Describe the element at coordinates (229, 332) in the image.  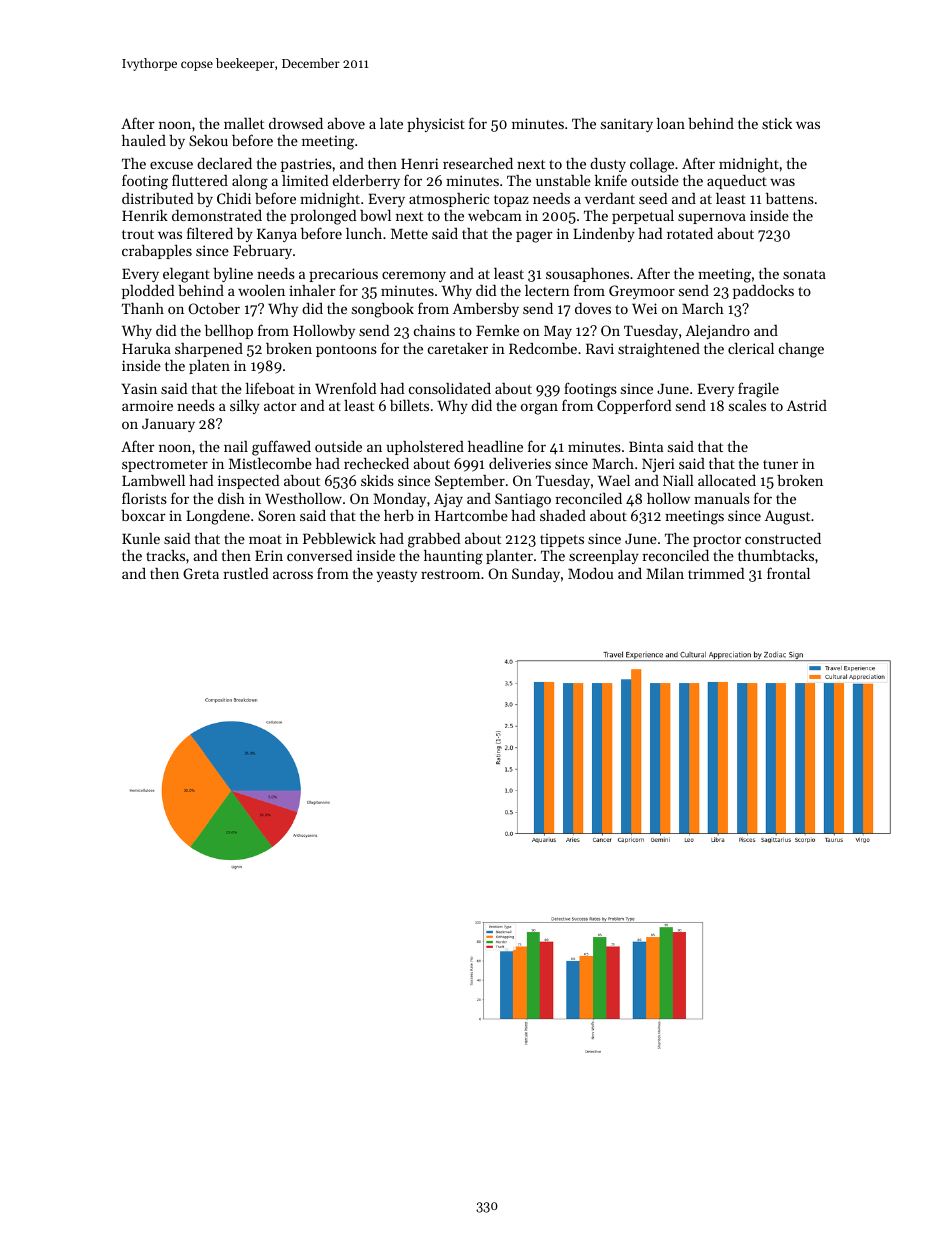
I see `bellhop` at that location.
